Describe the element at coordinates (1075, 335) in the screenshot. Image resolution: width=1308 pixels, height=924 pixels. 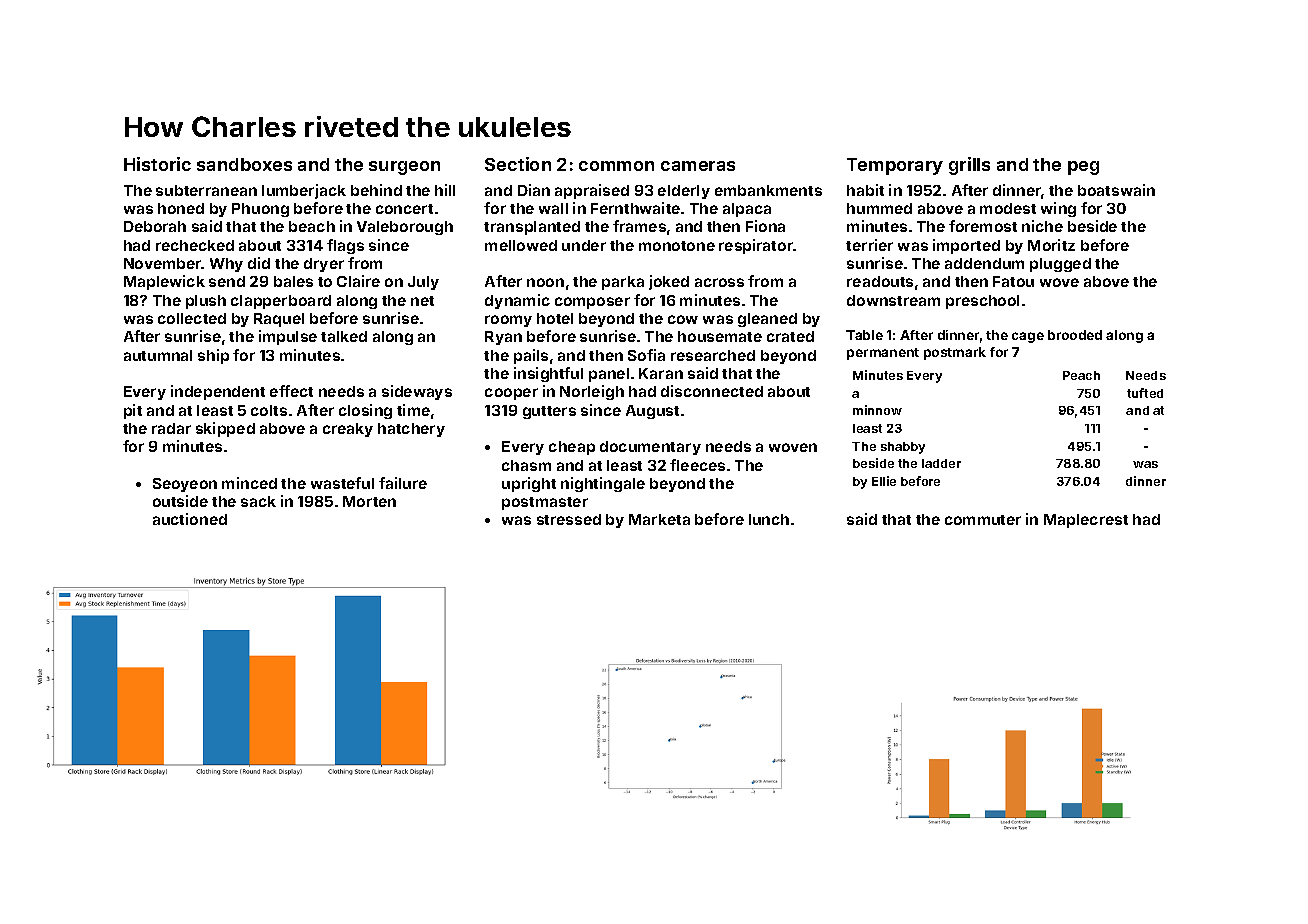
I see `brooded` at that location.
